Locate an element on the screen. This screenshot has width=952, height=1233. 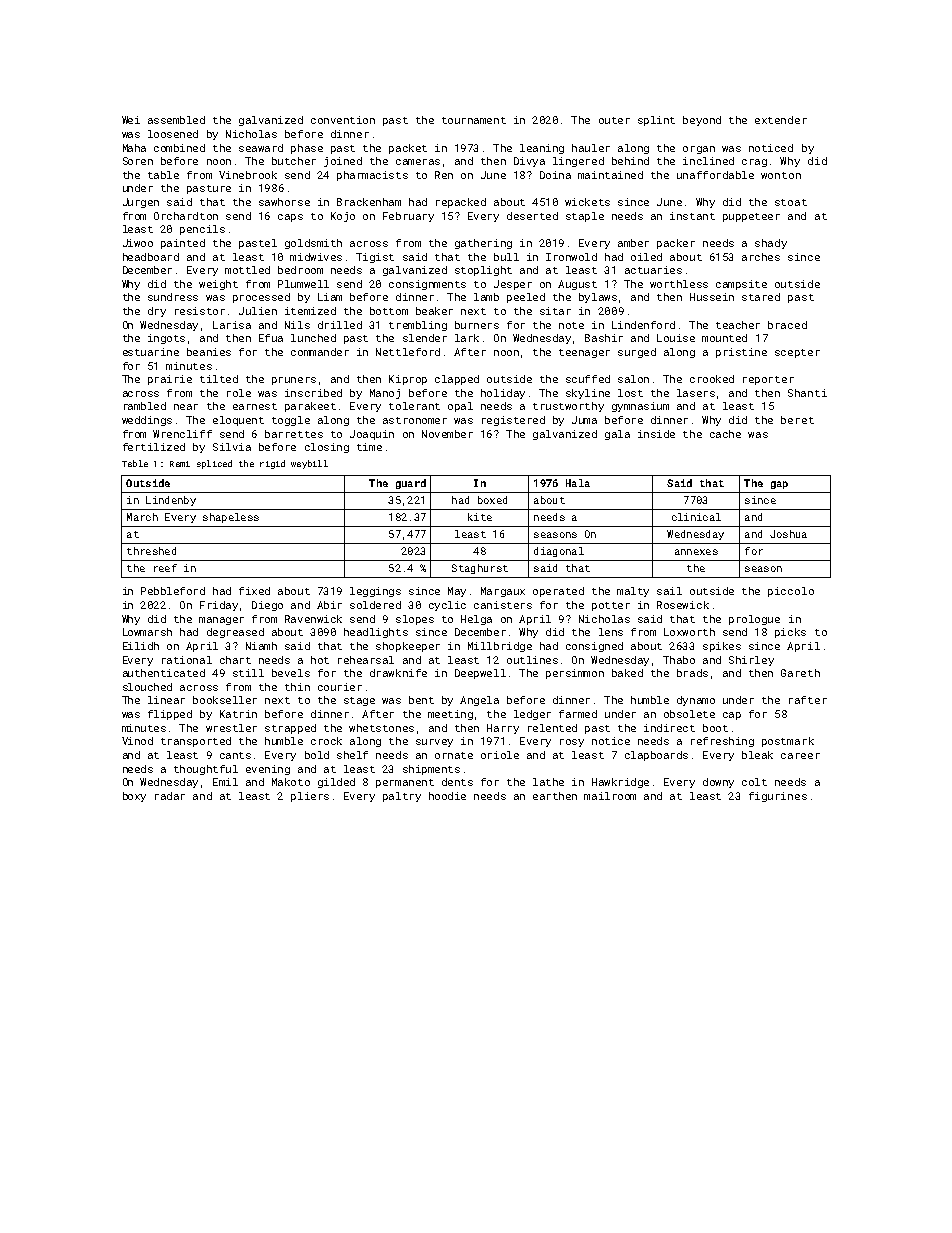
February is located at coordinates (408, 217).
